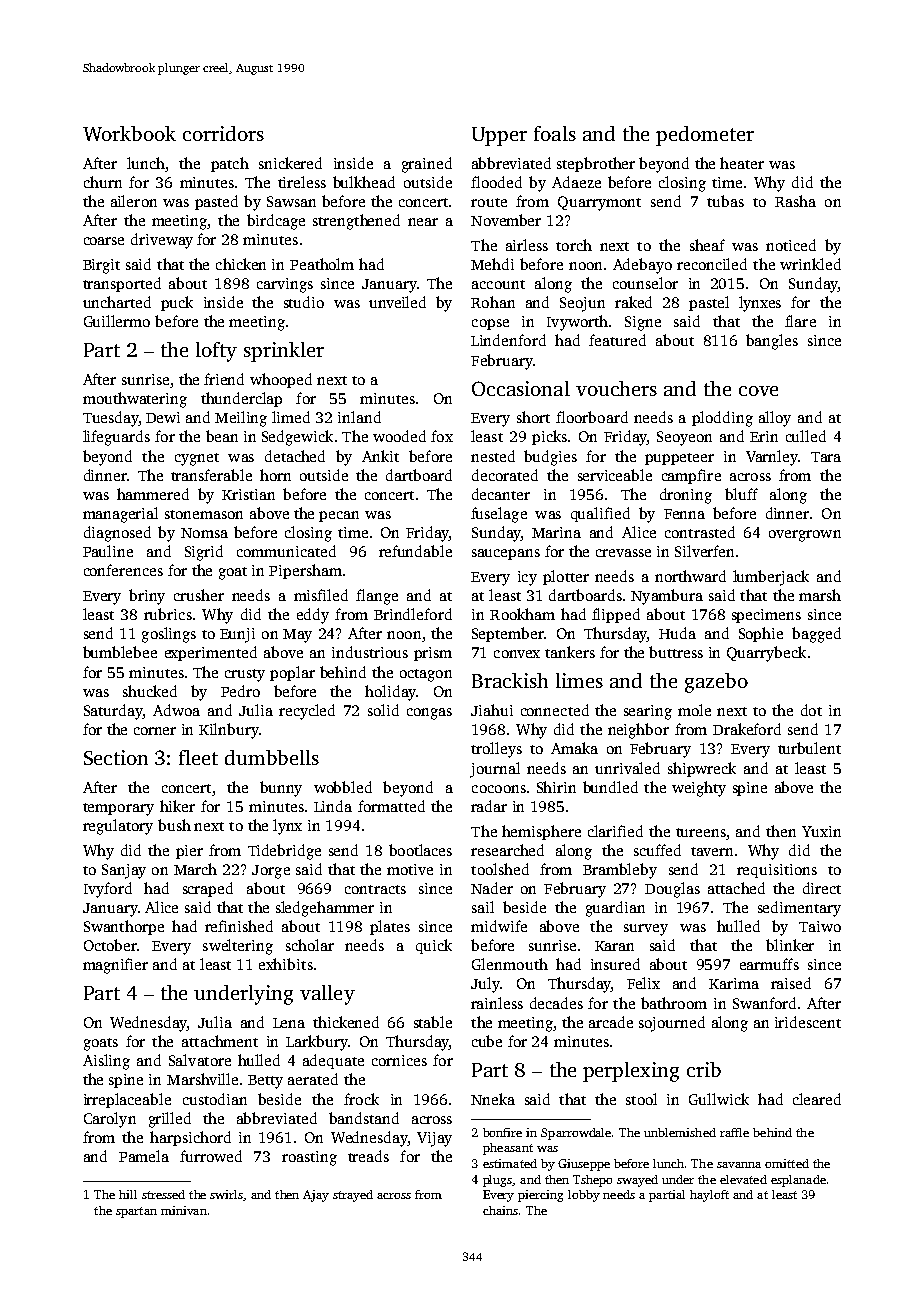 This document has height=1308, width=924. What do you see at coordinates (500, 1210) in the document?
I see `chains` at bounding box center [500, 1210].
